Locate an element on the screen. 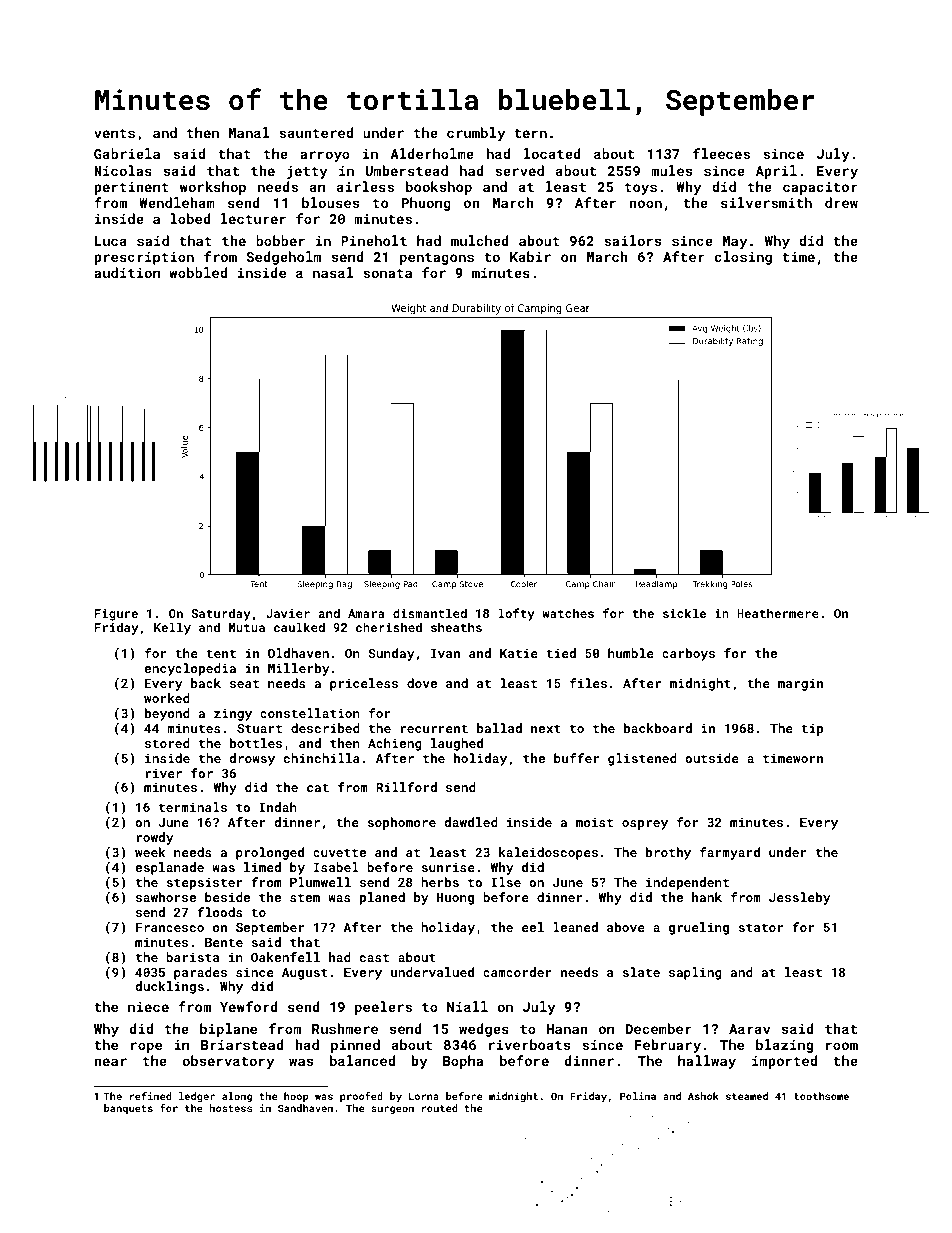 This screenshot has height=1233, width=952. toothsome is located at coordinates (821, 1096).
